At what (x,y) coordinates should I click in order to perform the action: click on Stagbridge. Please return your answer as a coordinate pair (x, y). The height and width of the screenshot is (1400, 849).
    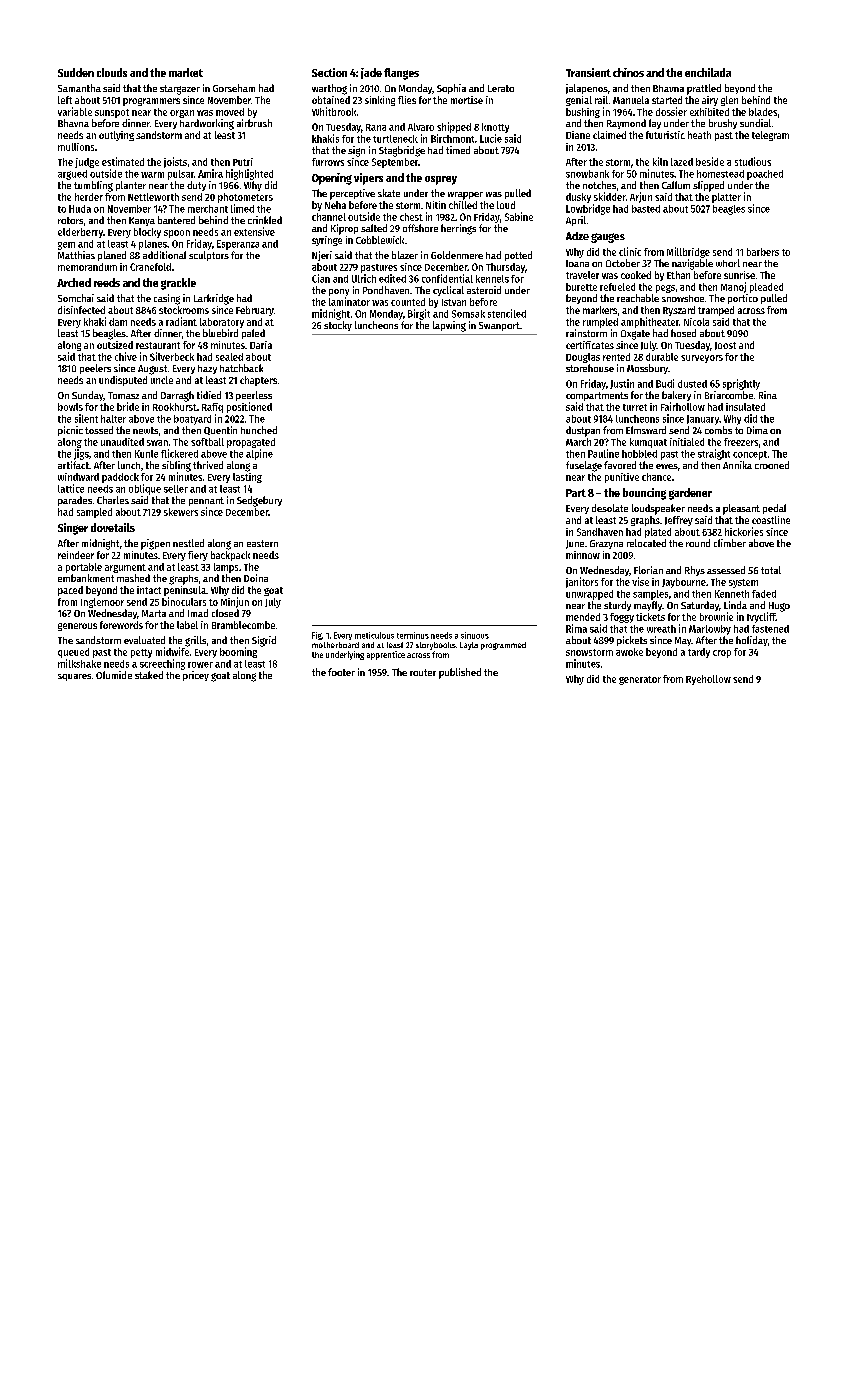
    Looking at the image, I should click on (402, 151).
